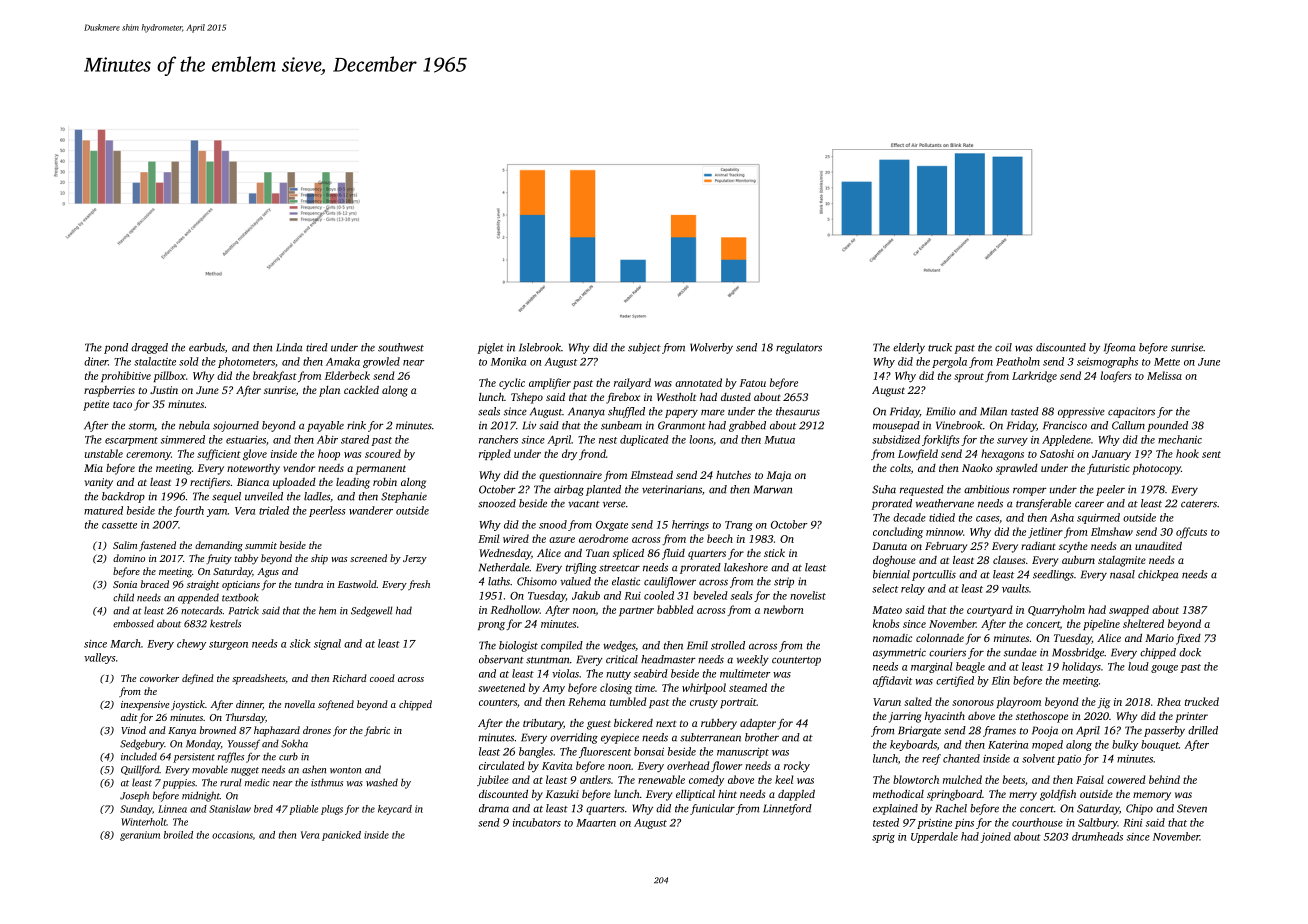  I want to click on headmaster, so click(668, 659).
